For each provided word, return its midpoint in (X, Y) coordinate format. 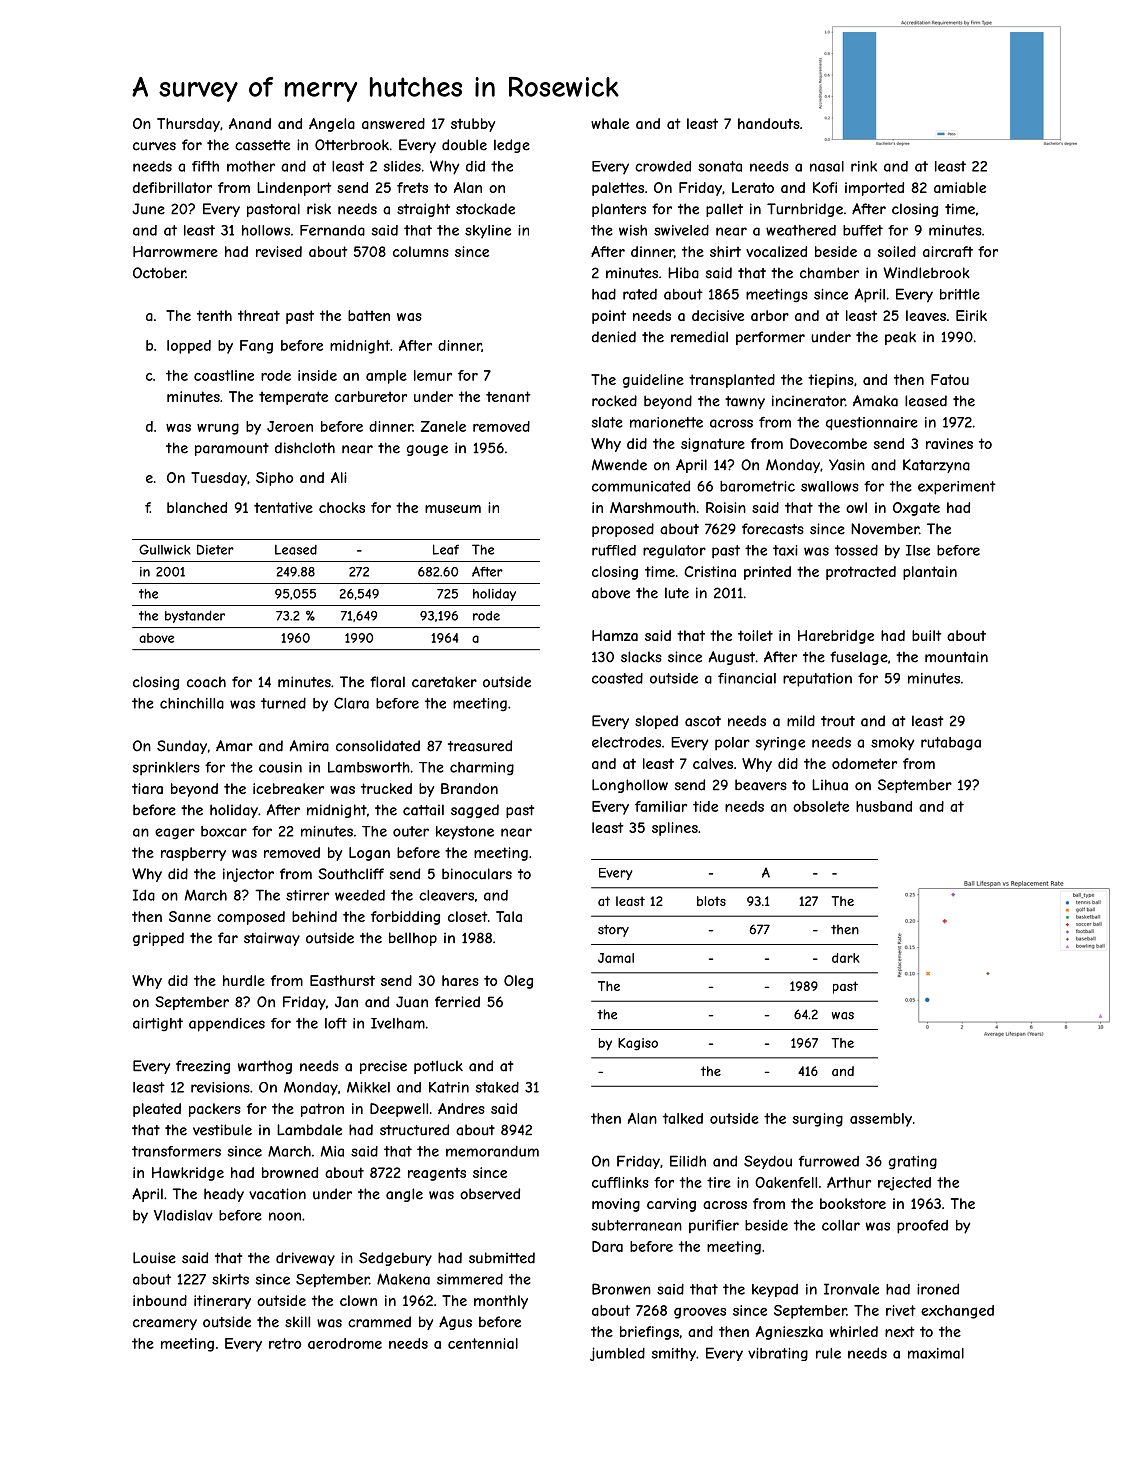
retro (285, 1343)
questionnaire (872, 423)
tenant (508, 396)
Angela (332, 125)
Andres (461, 1108)
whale (610, 123)
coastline (224, 375)
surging (818, 1120)
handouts (769, 123)
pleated (157, 1110)
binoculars (477, 874)
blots (711, 901)
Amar (234, 746)
